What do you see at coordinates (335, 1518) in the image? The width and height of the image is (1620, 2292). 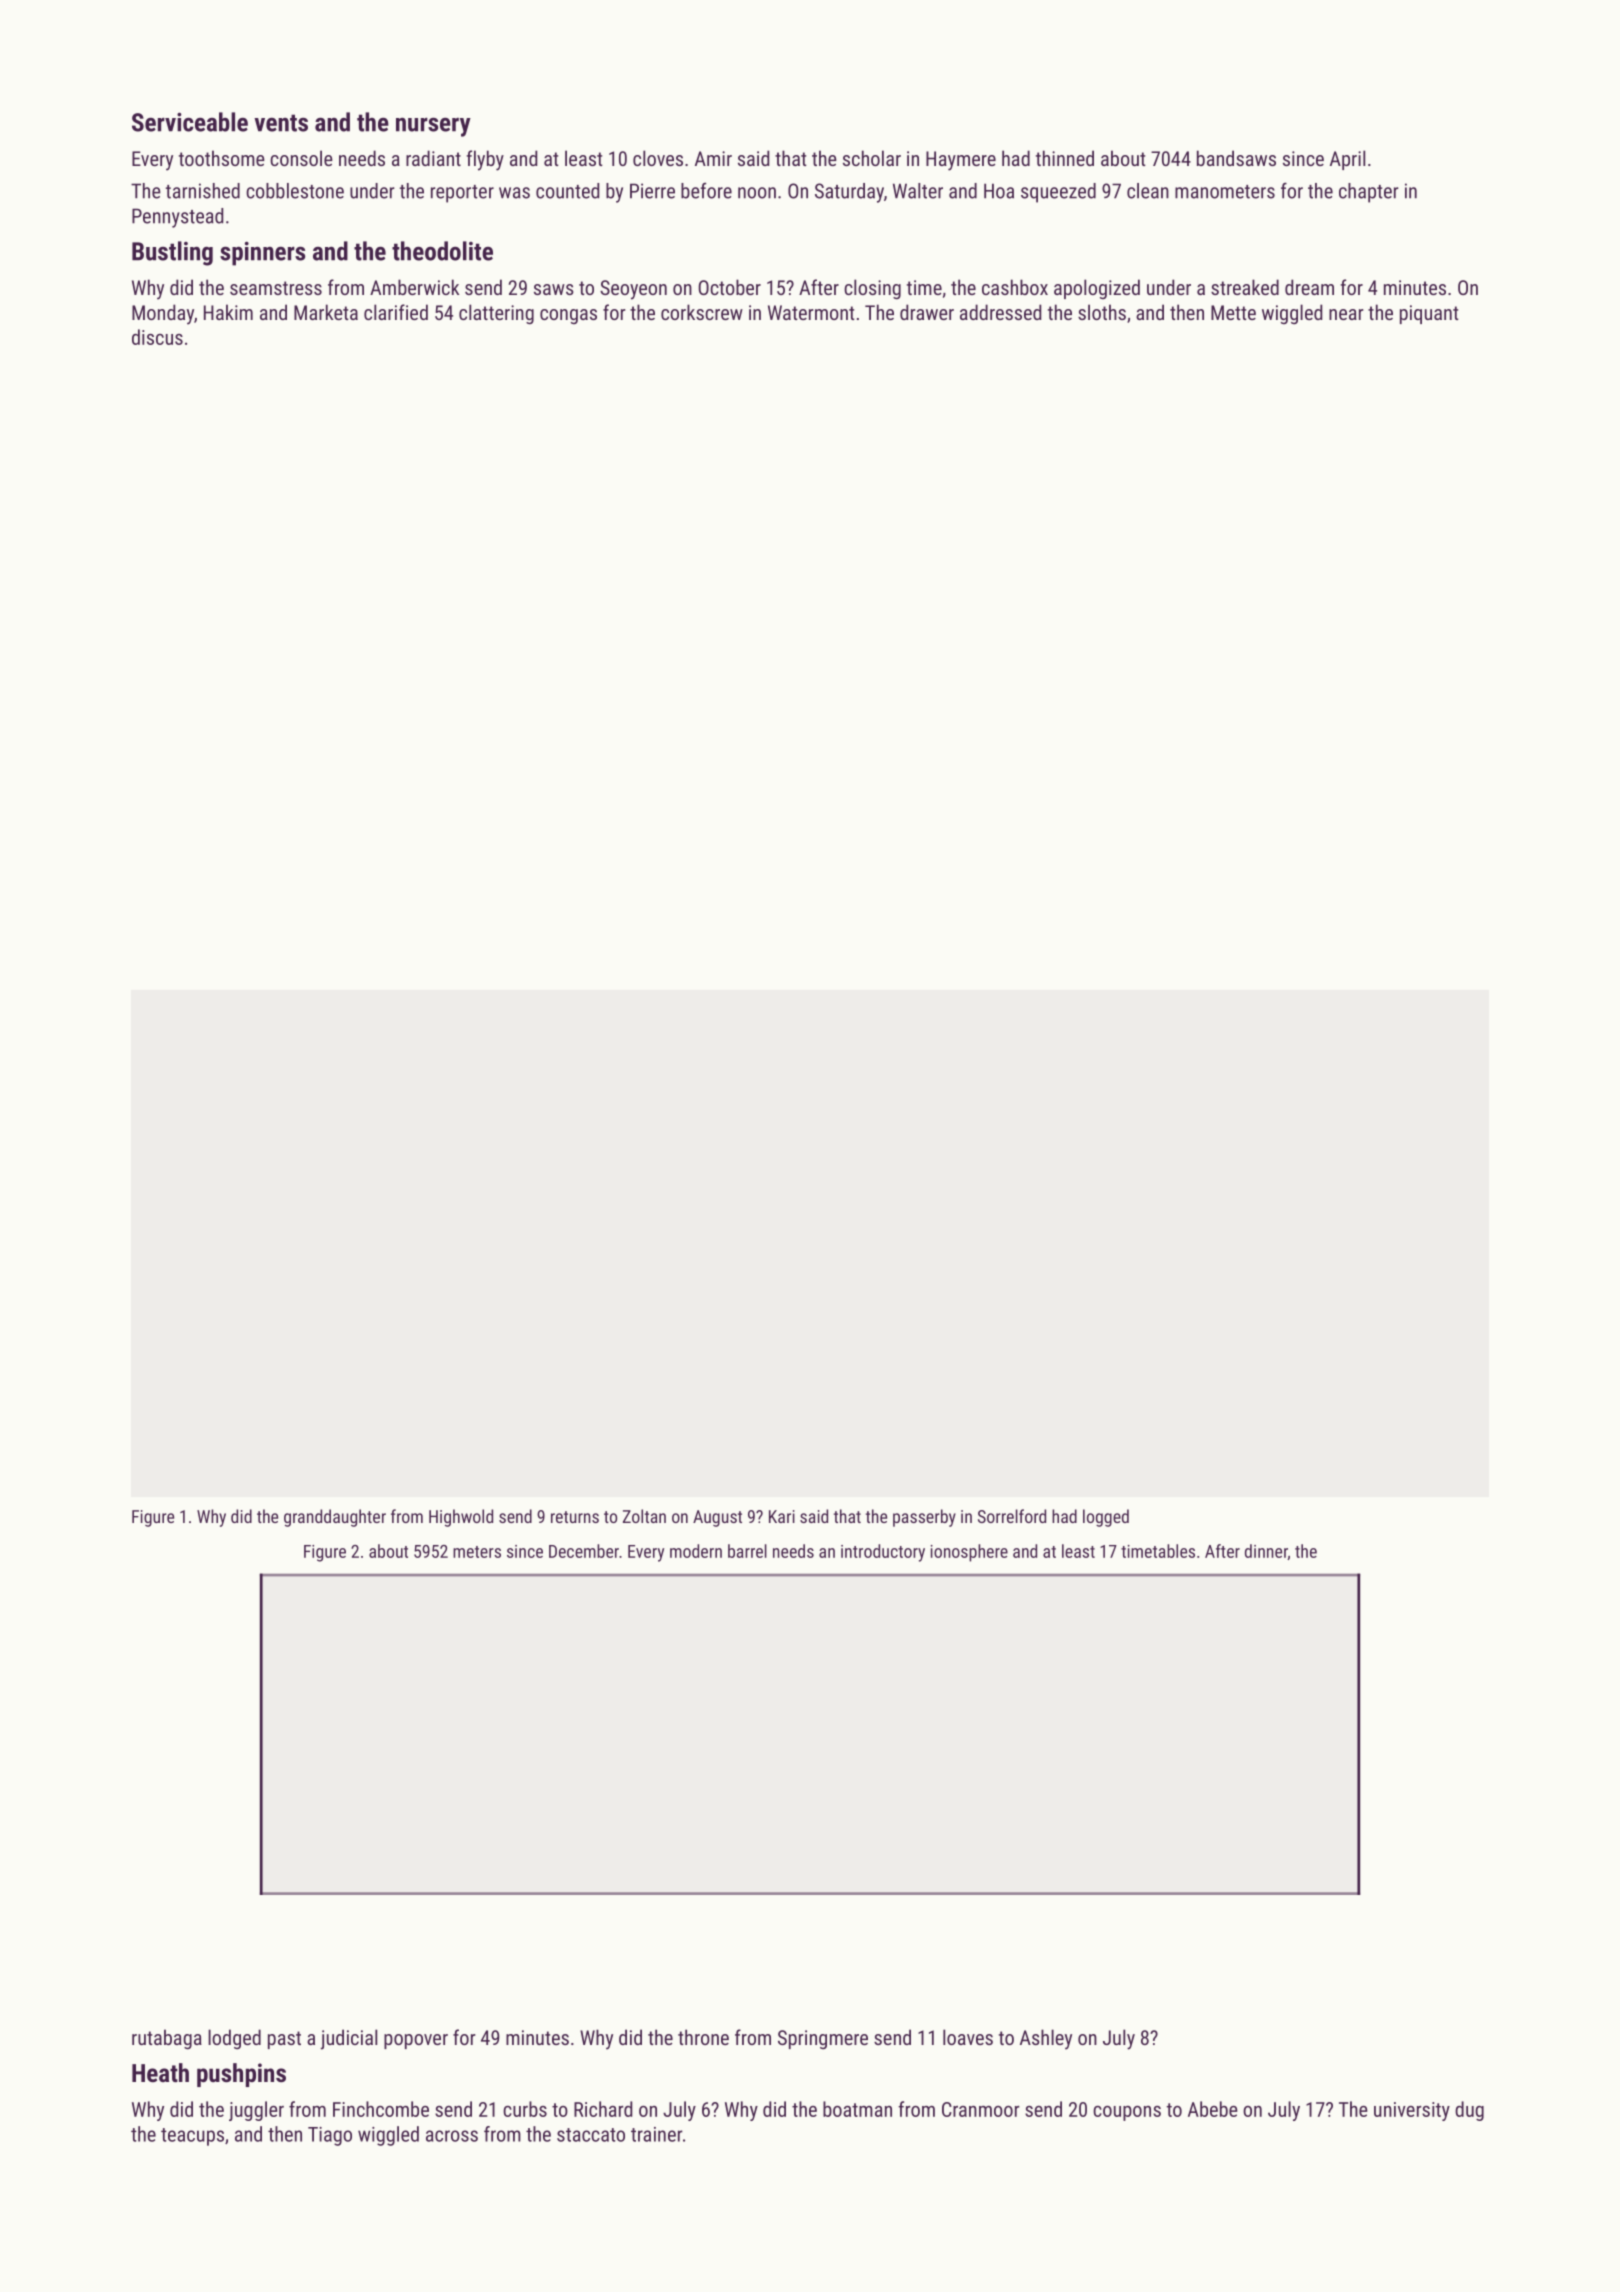 I see `granddaughter` at bounding box center [335, 1518].
